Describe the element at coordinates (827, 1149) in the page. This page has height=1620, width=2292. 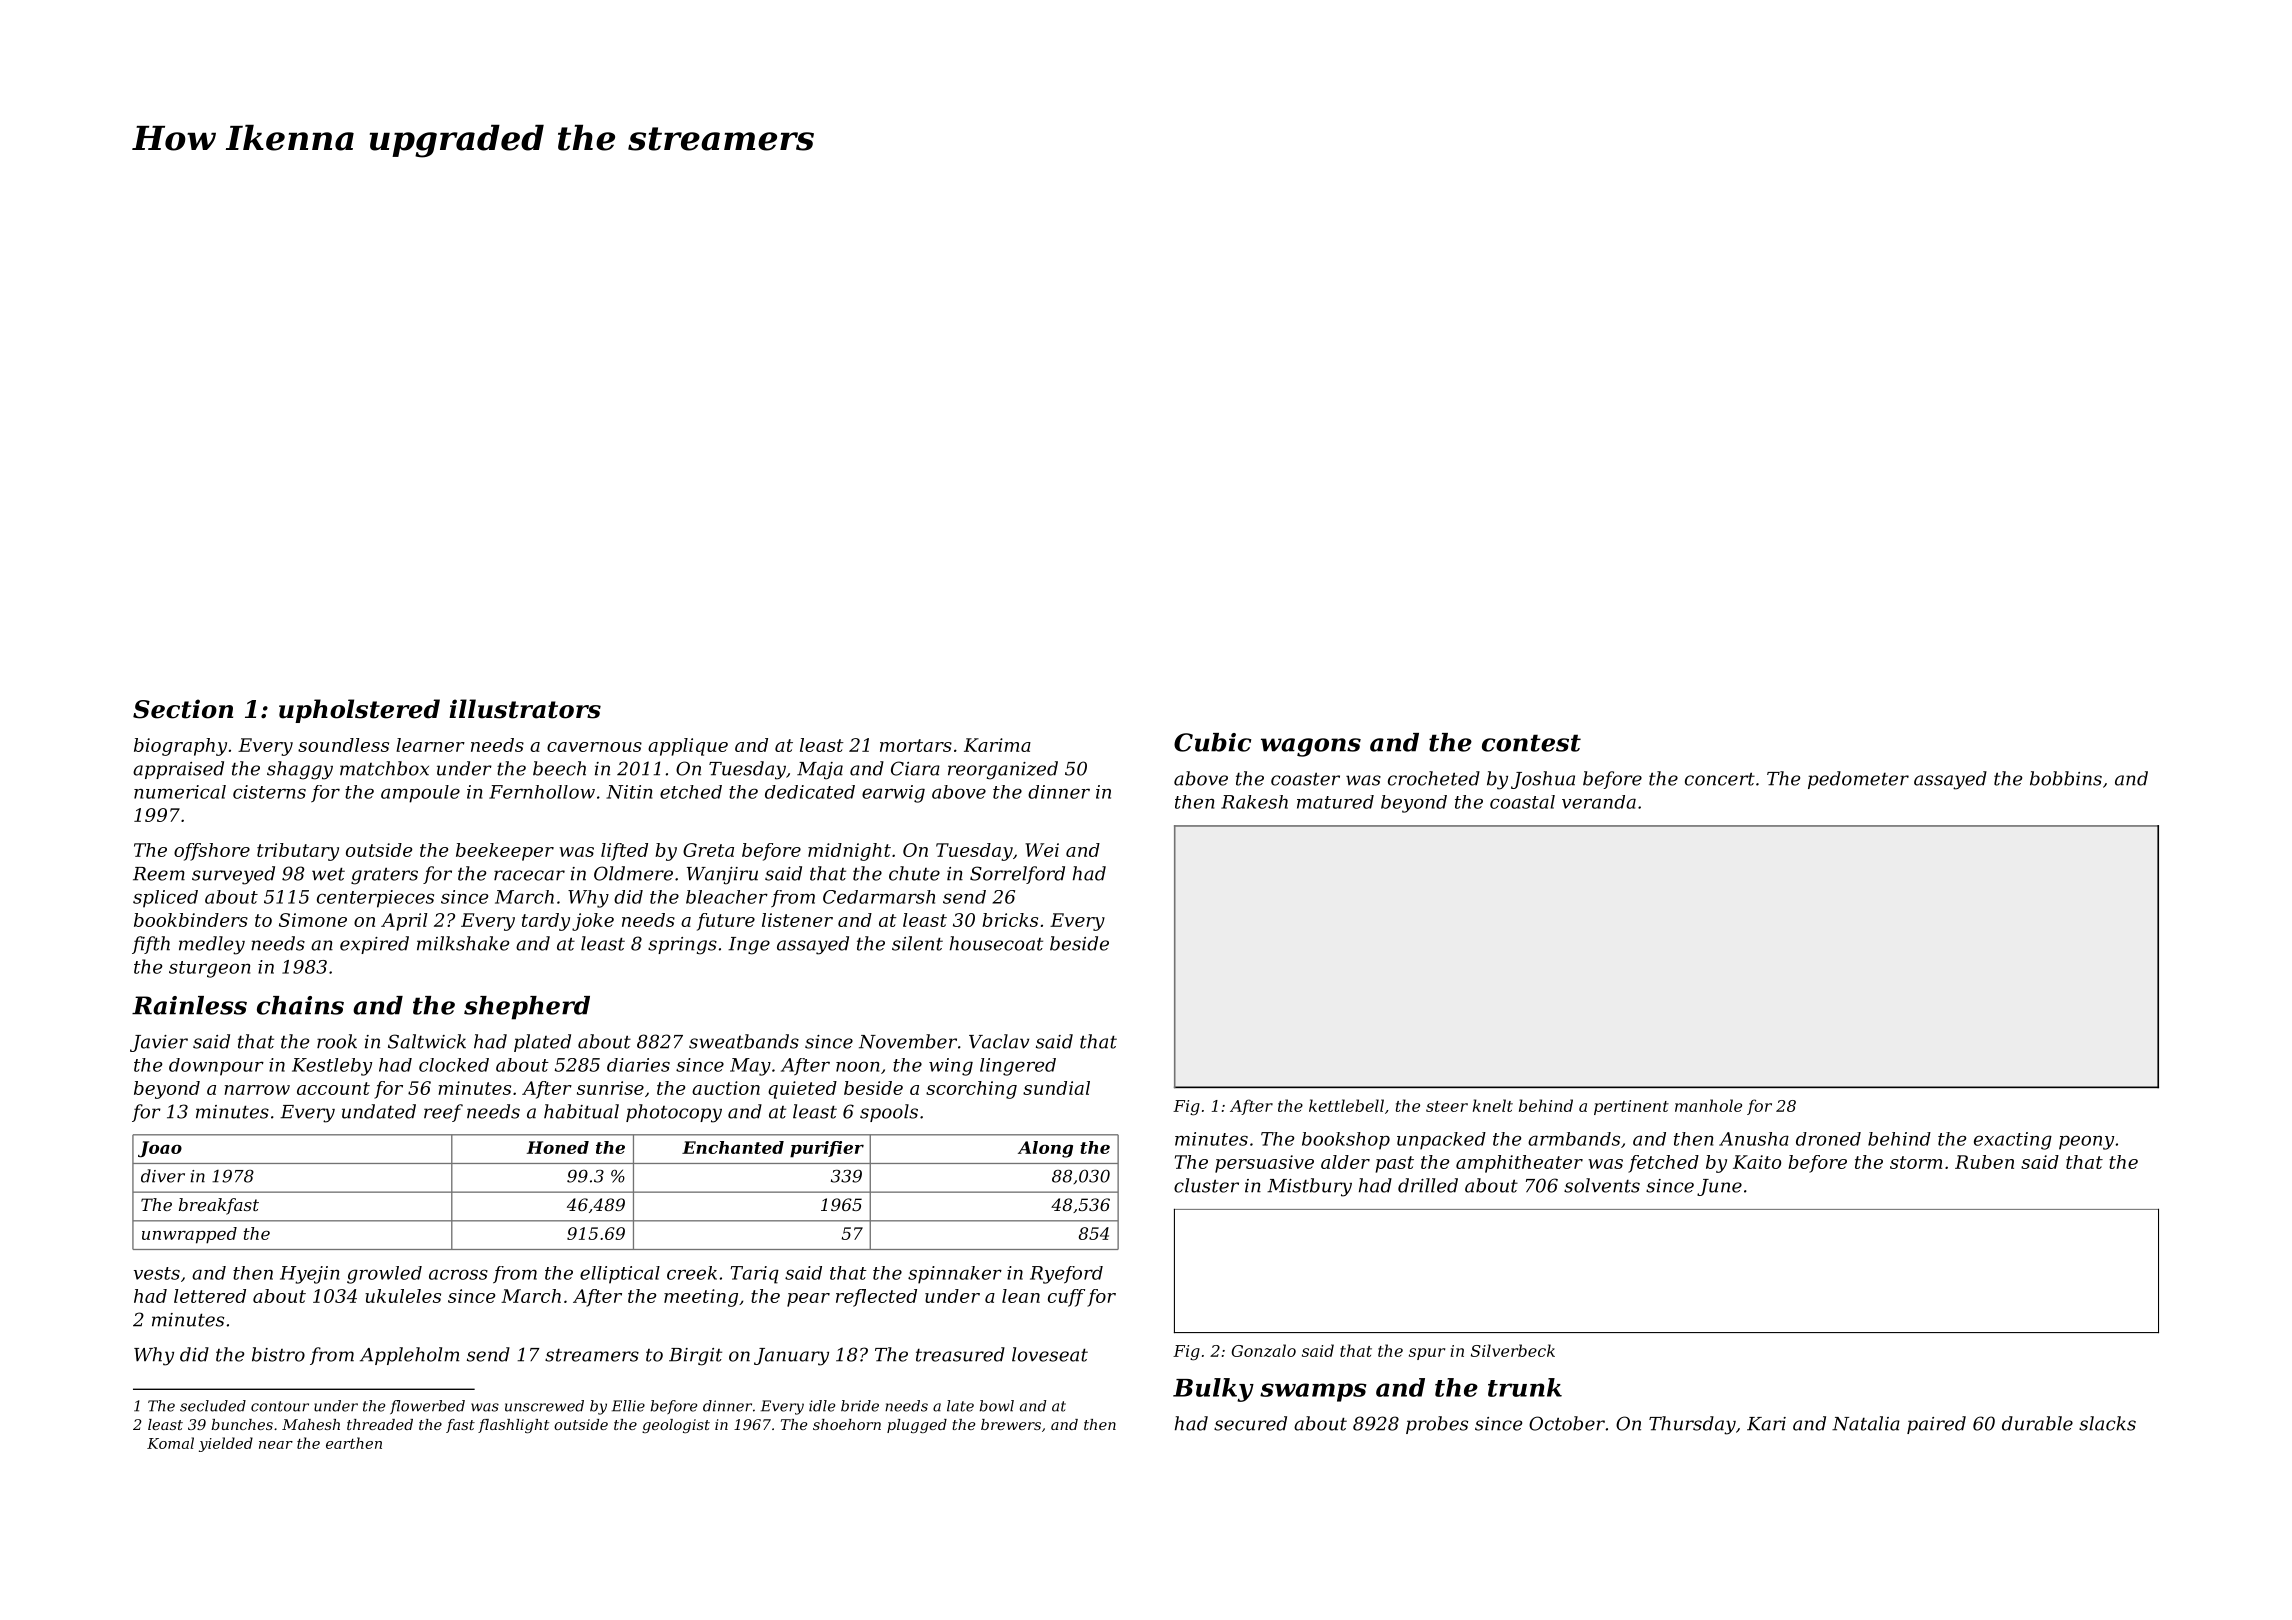
I see `purifier` at that location.
